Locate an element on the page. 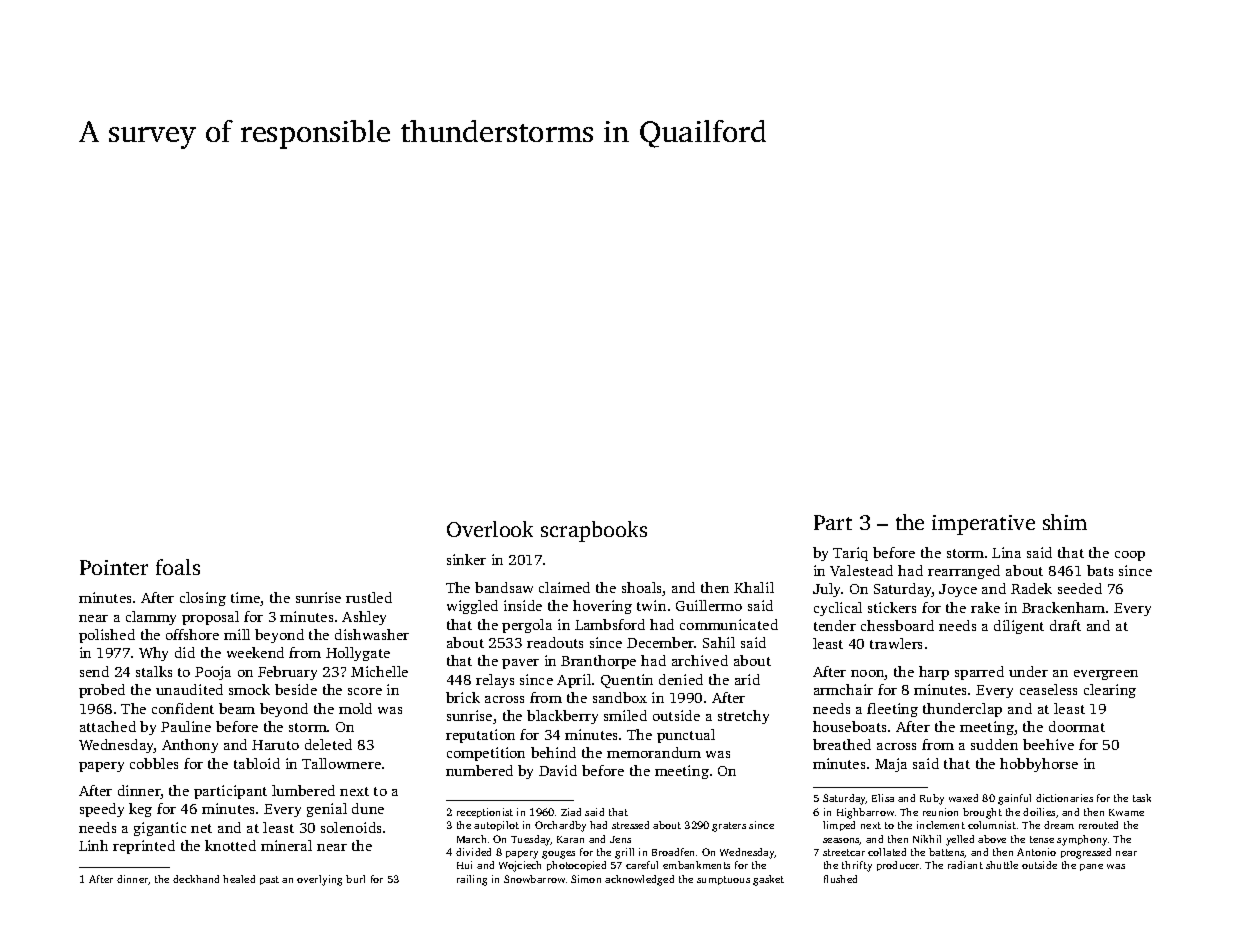 Image resolution: width=1233 pixels, height=952 pixels. Overlook is located at coordinates (490, 529).
